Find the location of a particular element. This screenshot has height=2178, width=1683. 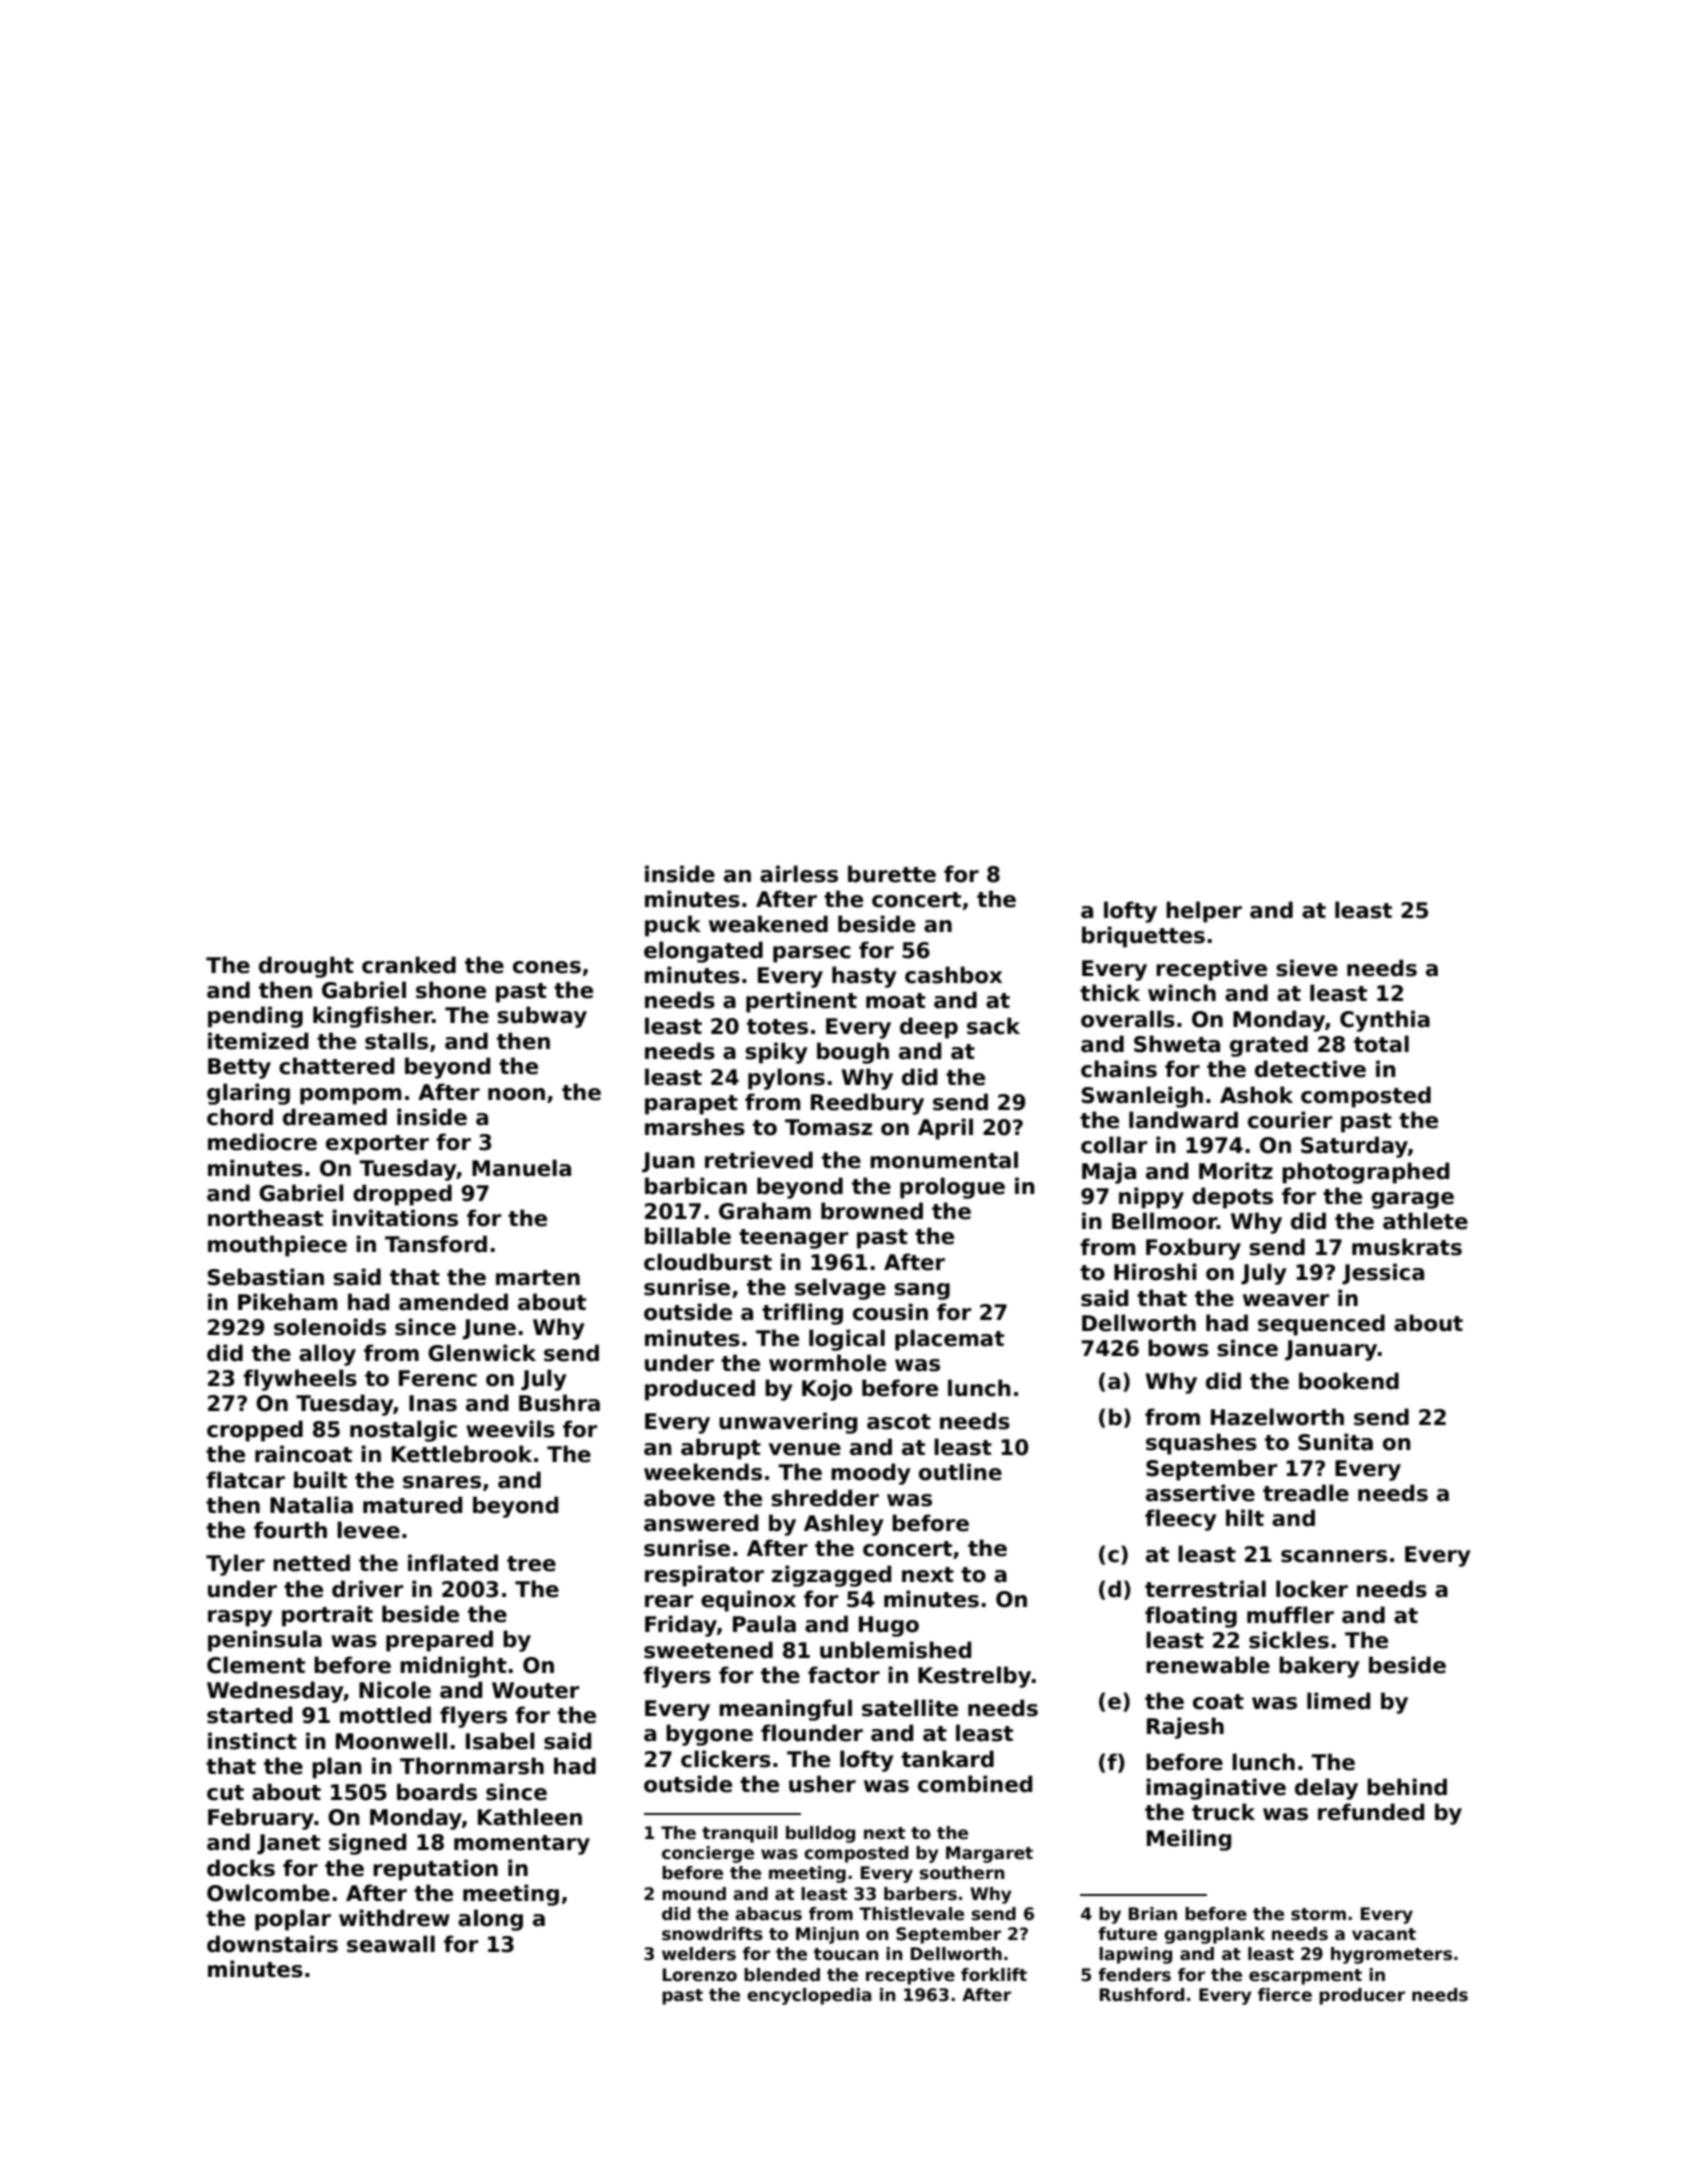

encyclopedia is located at coordinates (809, 1996).
